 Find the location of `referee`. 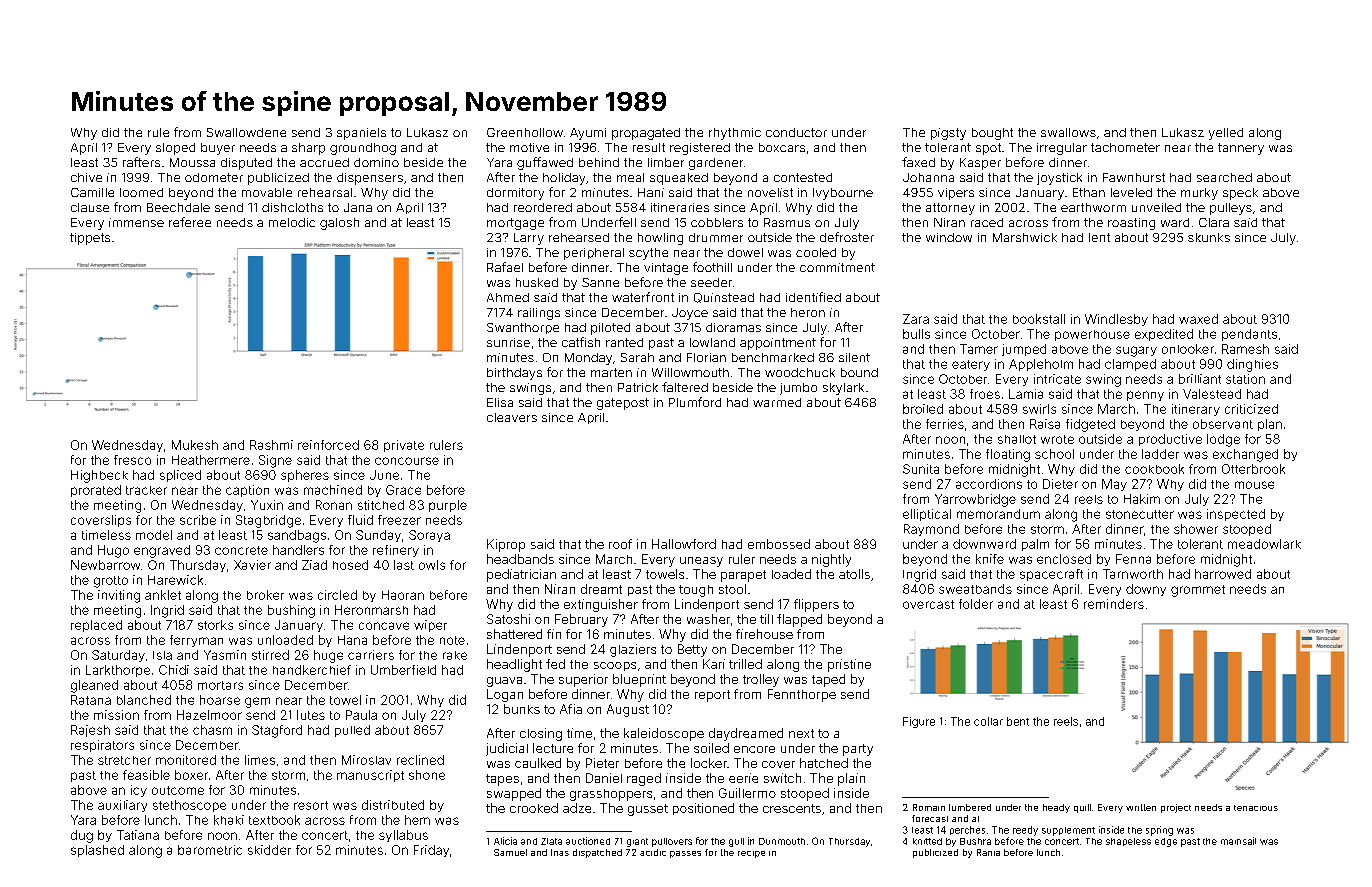

referee is located at coordinates (190, 222).
